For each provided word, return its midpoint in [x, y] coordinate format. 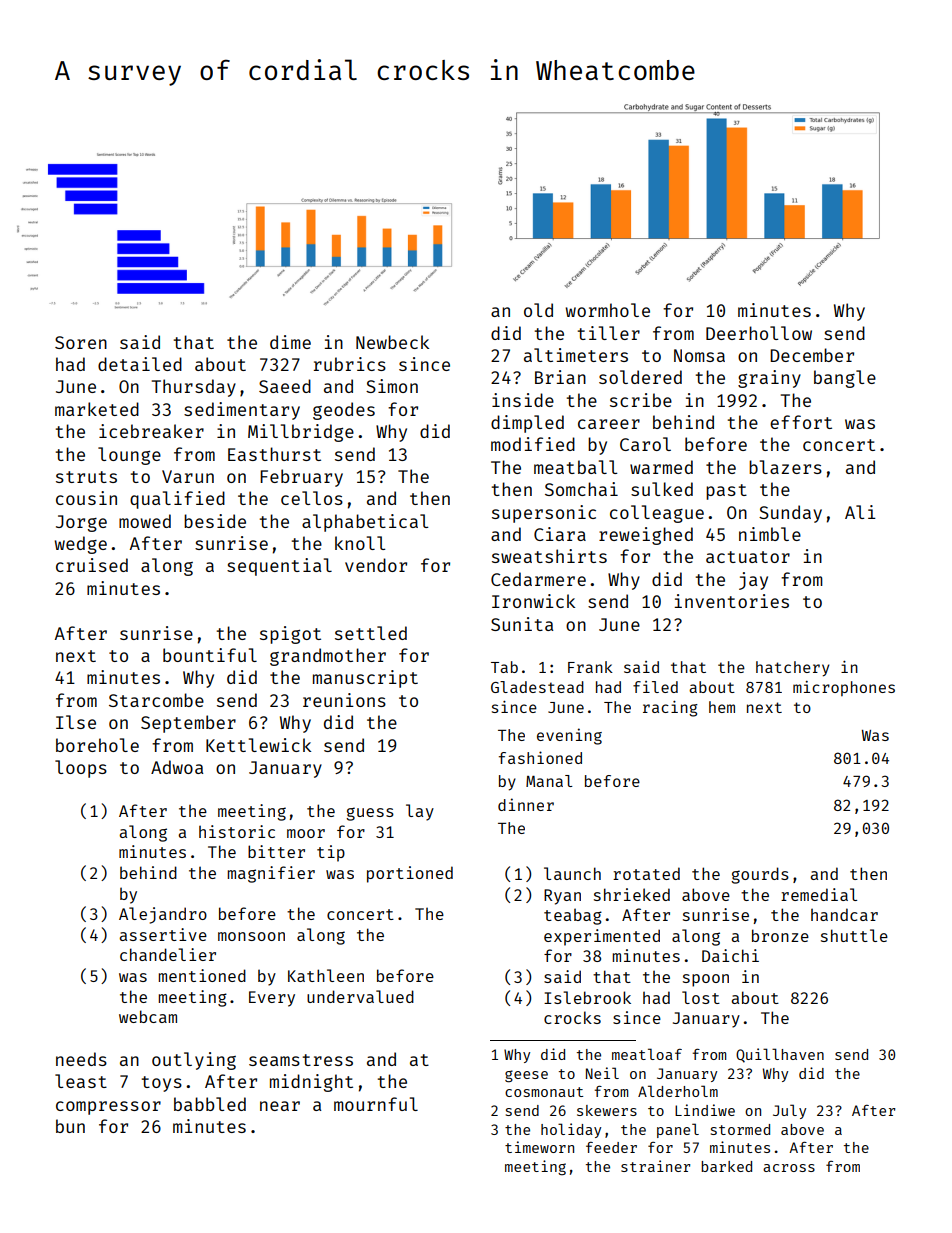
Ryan [562, 897]
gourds [760, 875]
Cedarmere [538, 579]
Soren [81, 342]
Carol [645, 444]
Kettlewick [258, 745]
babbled [210, 1104]
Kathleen [326, 975]
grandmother [328, 657]
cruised [92, 565]
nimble [770, 534]
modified [533, 444]
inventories [731, 601]
